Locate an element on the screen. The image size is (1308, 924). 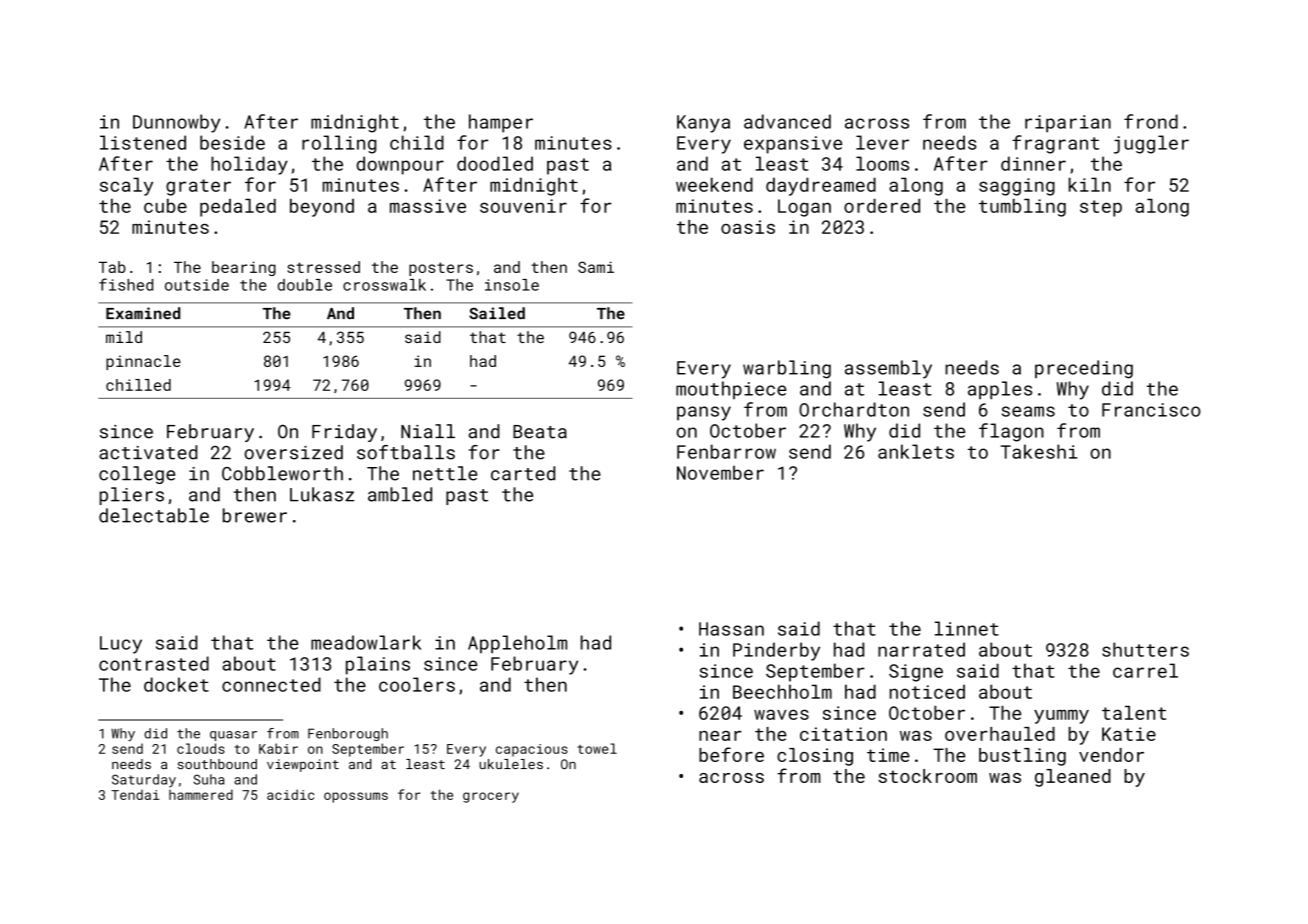
mild is located at coordinates (124, 337).
